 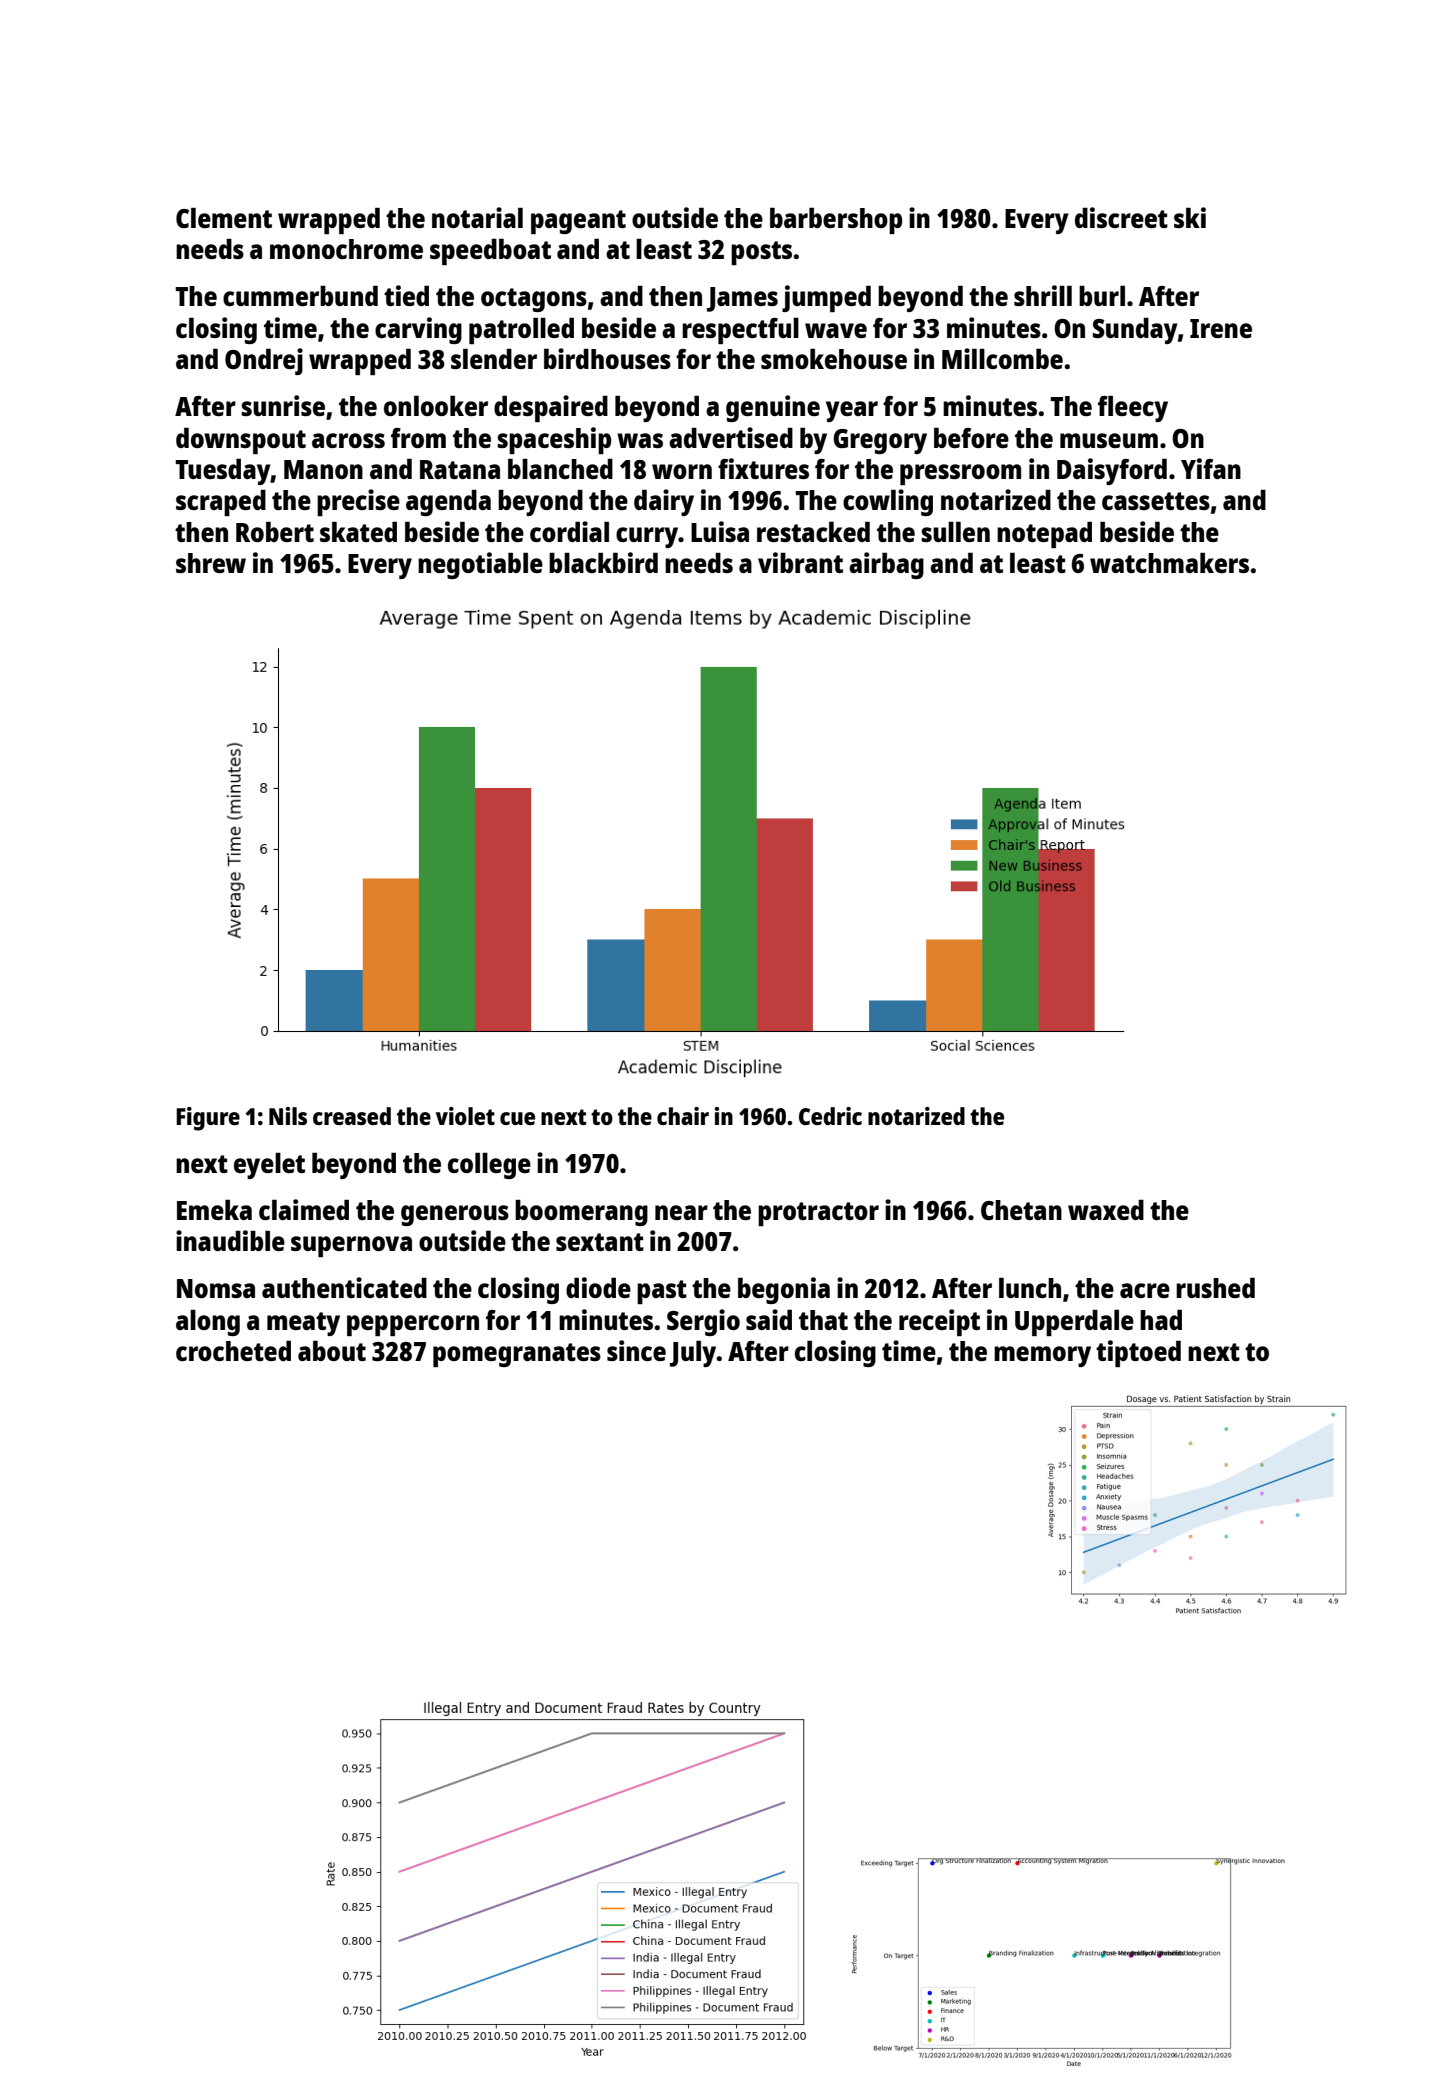 What do you see at coordinates (477, 217) in the image?
I see `notarial` at bounding box center [477, 217].
